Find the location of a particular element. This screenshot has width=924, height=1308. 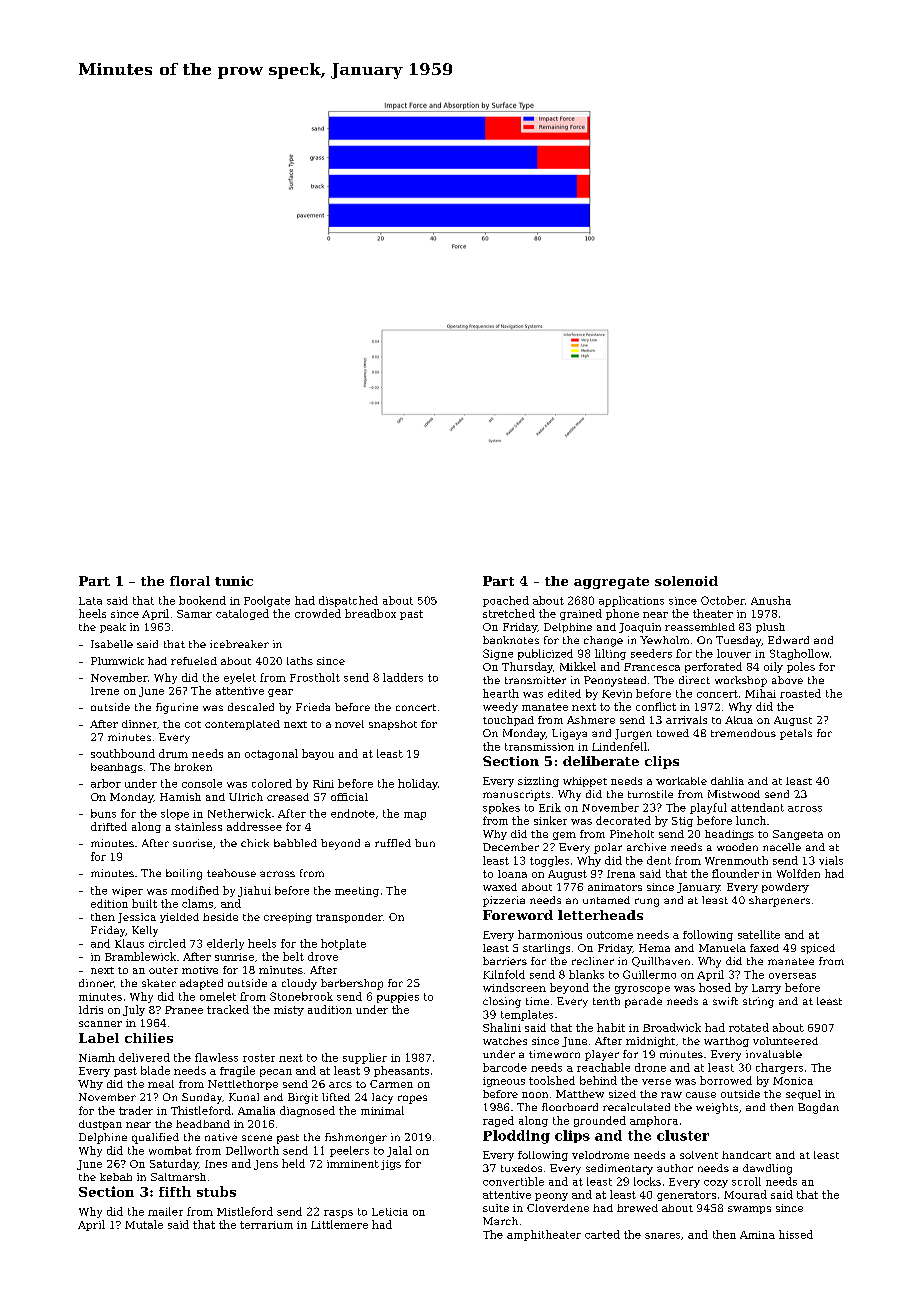

Wrenmouth is located at coordinates (736, 860).
